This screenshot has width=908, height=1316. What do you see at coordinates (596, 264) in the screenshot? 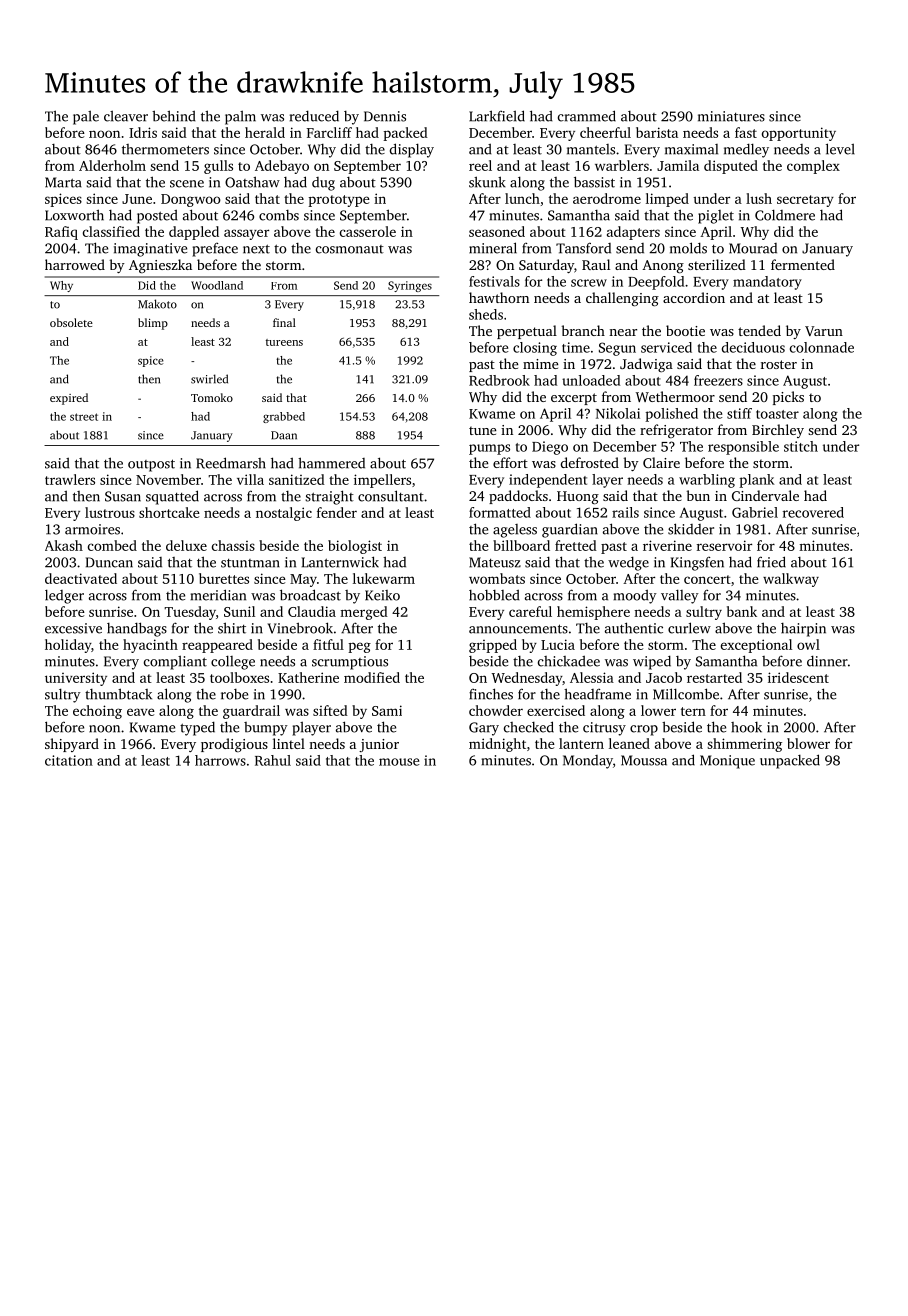
I see `Raul` at bounding box center [596, 264].
